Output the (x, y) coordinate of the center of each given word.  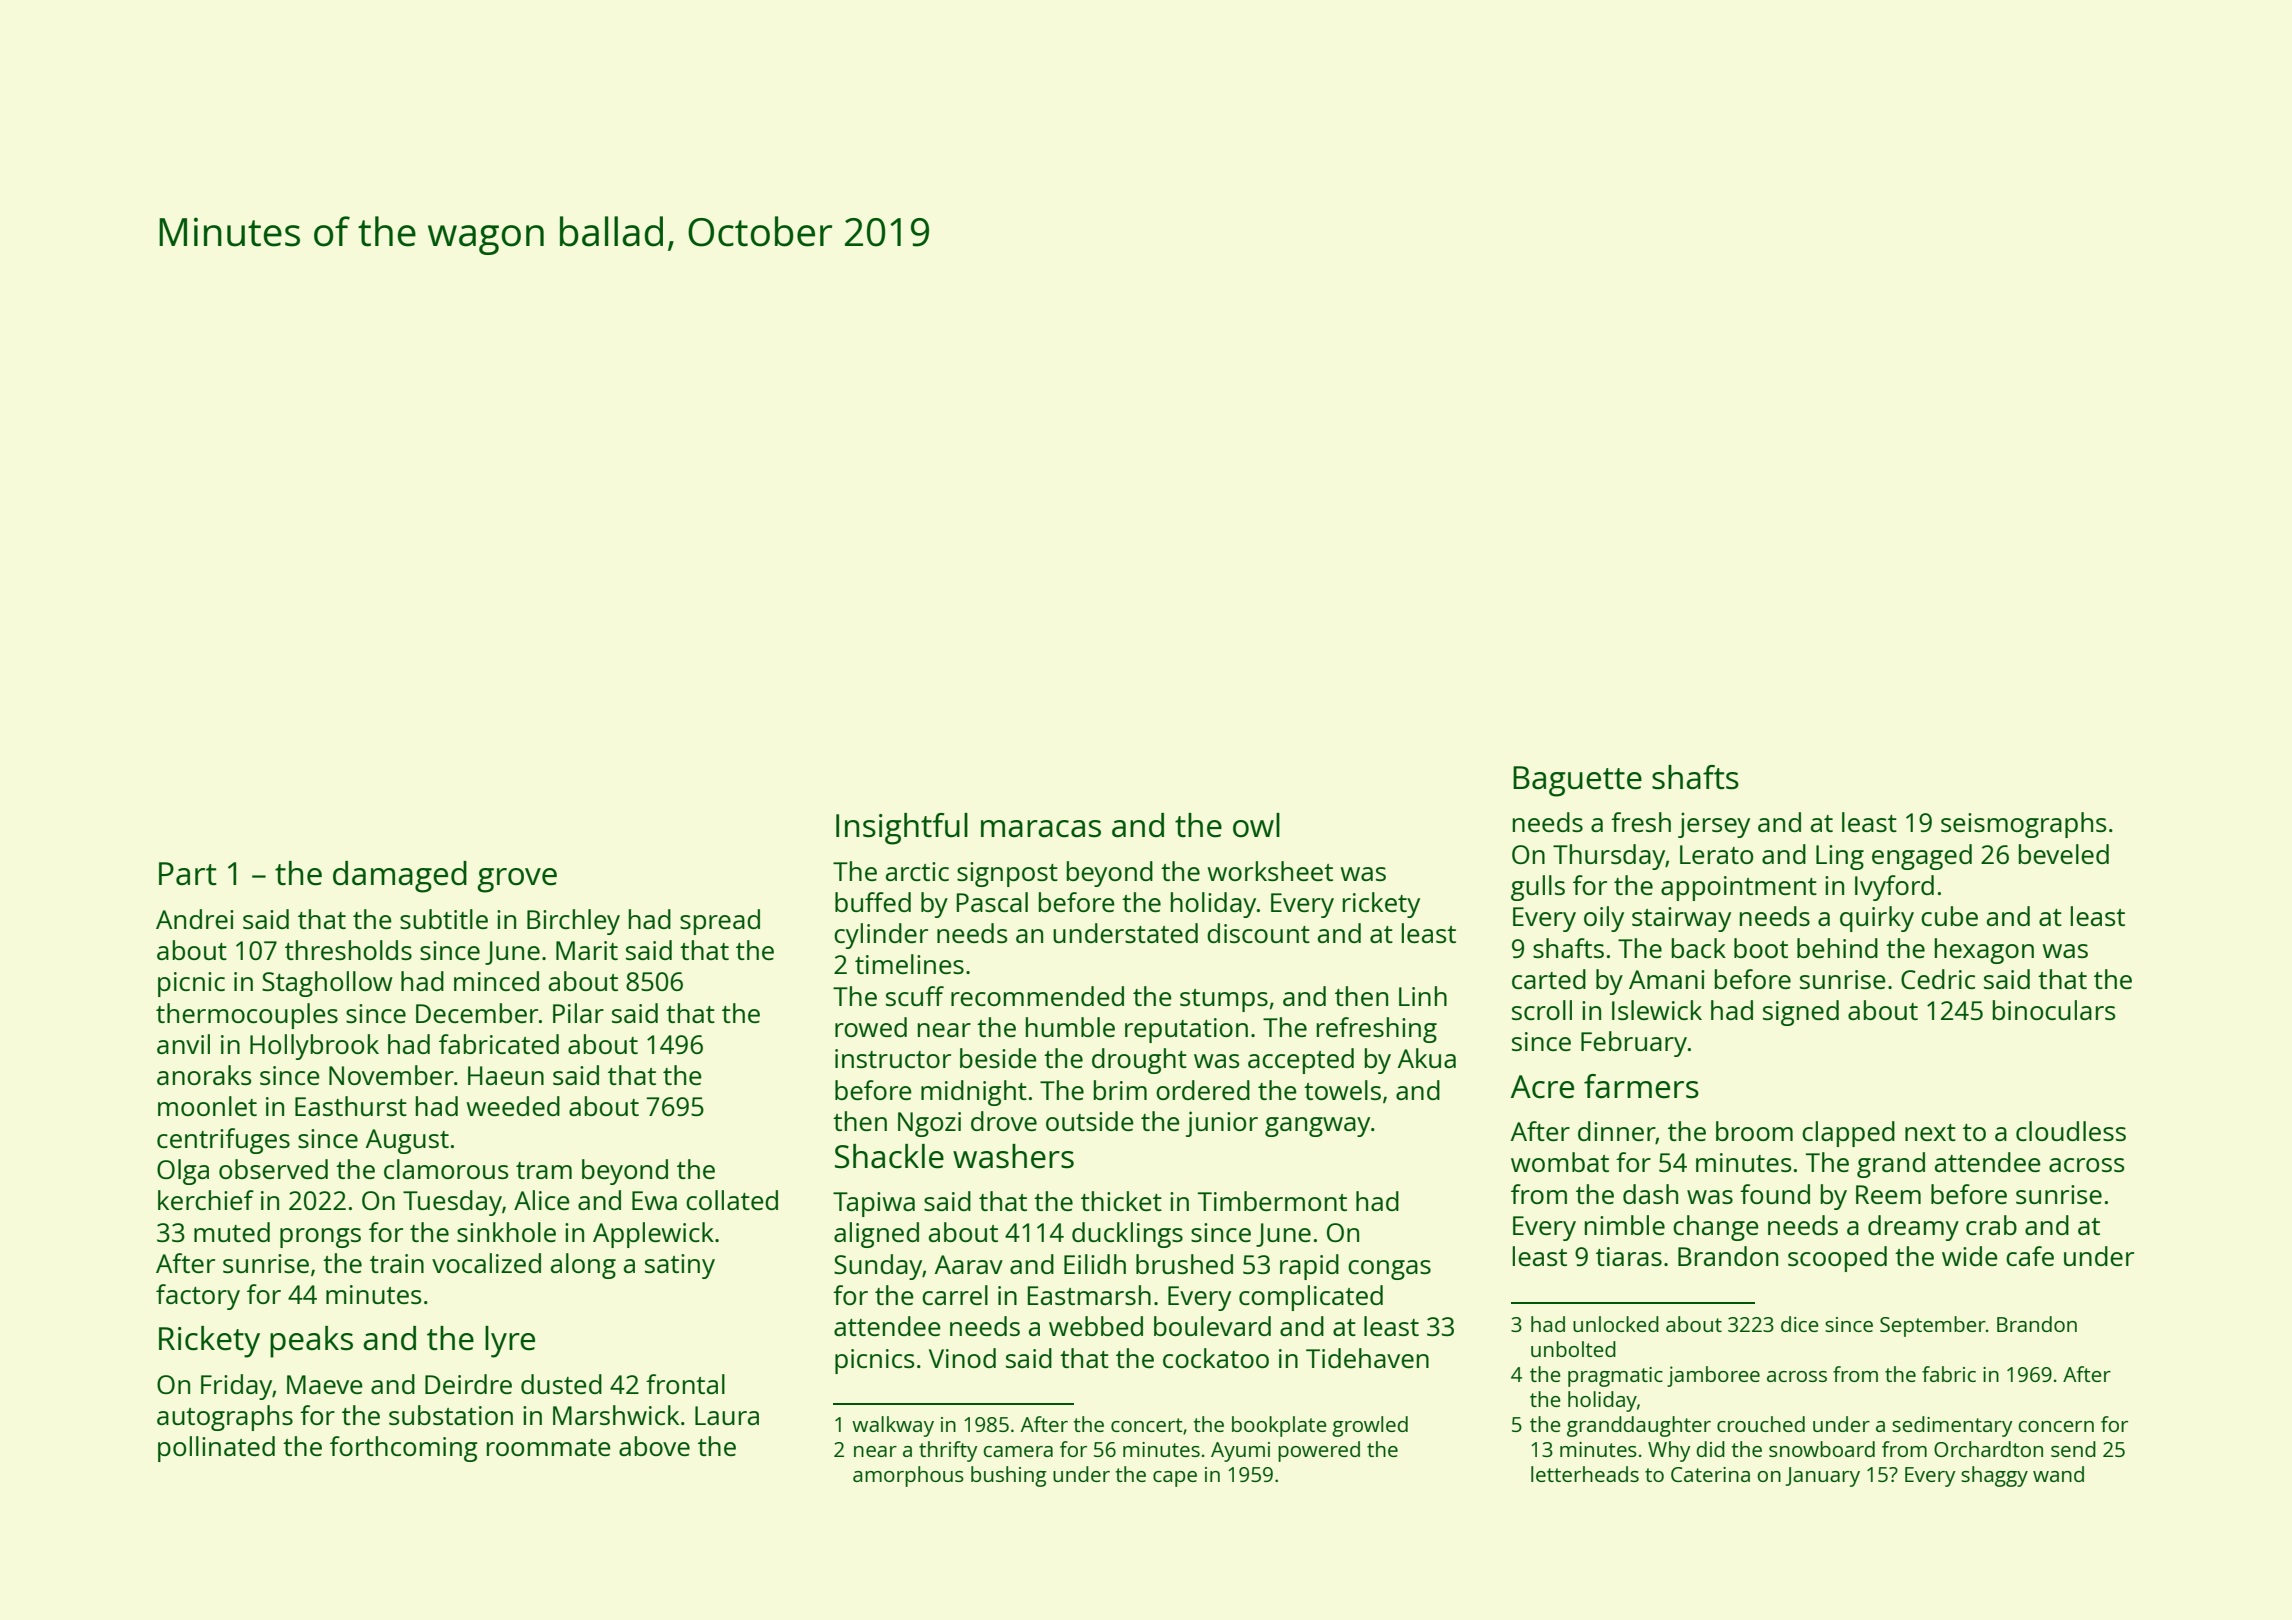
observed (273, 1169)
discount (1258, 933)
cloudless (2071, 1131)
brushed (1184, 1264)
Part (188, 874)
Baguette (1577, 781)
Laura (727, 1415)
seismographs (2023, 825)
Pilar (578, 1013)
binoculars (2054, 1010)
